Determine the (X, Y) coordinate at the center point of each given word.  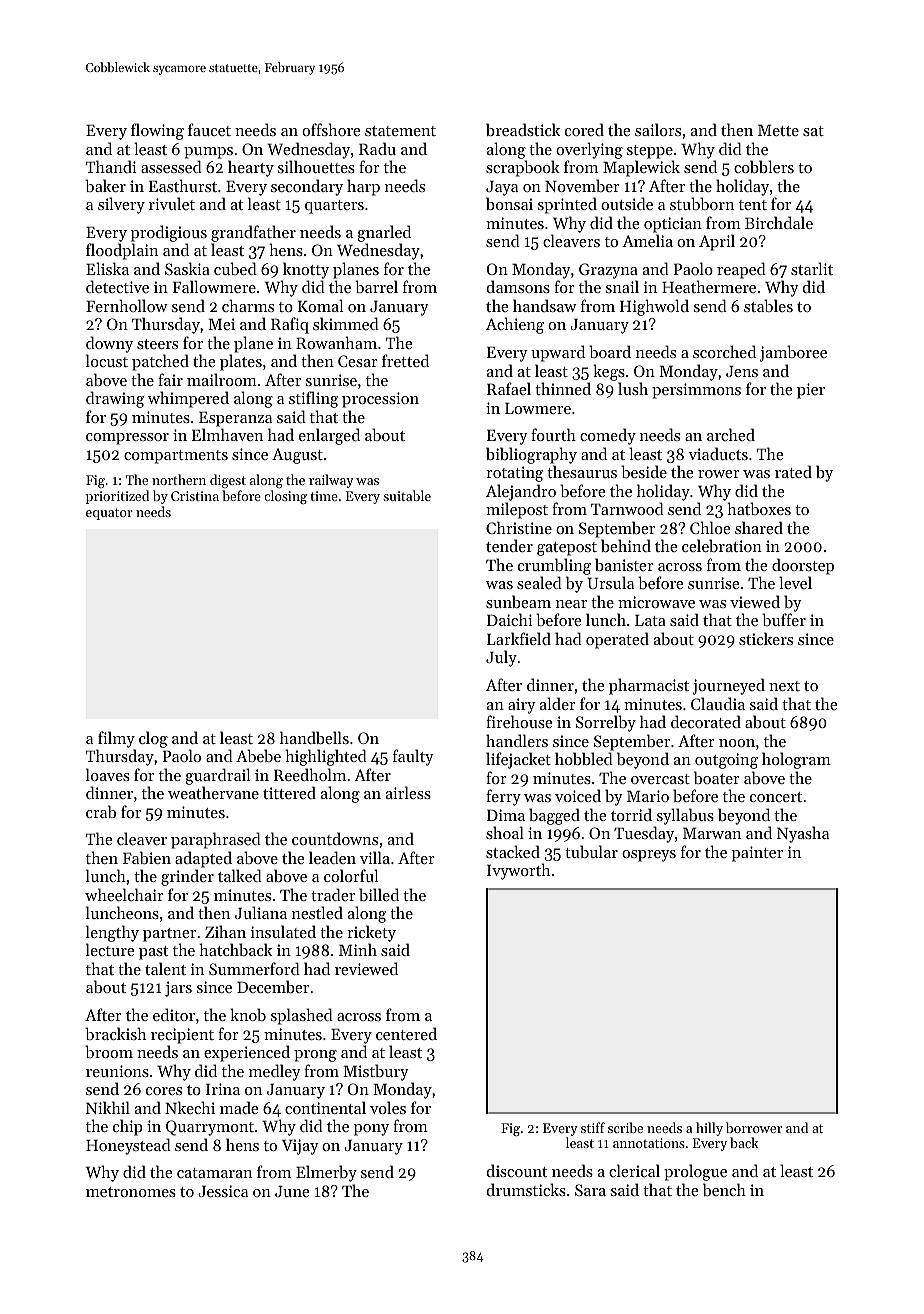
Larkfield (519, 638)
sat (813, 131)
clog (153, 739)
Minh (358, 949)
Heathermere (709, 286)
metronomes (131, 1192)
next (784, 686)
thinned (563, 388)
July (501, 658)
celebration (722, 545)
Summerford (254, 968)
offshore (331, 129)
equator (109, 514)
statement (400, 131)
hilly (709, 1129)
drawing (115, 399)
